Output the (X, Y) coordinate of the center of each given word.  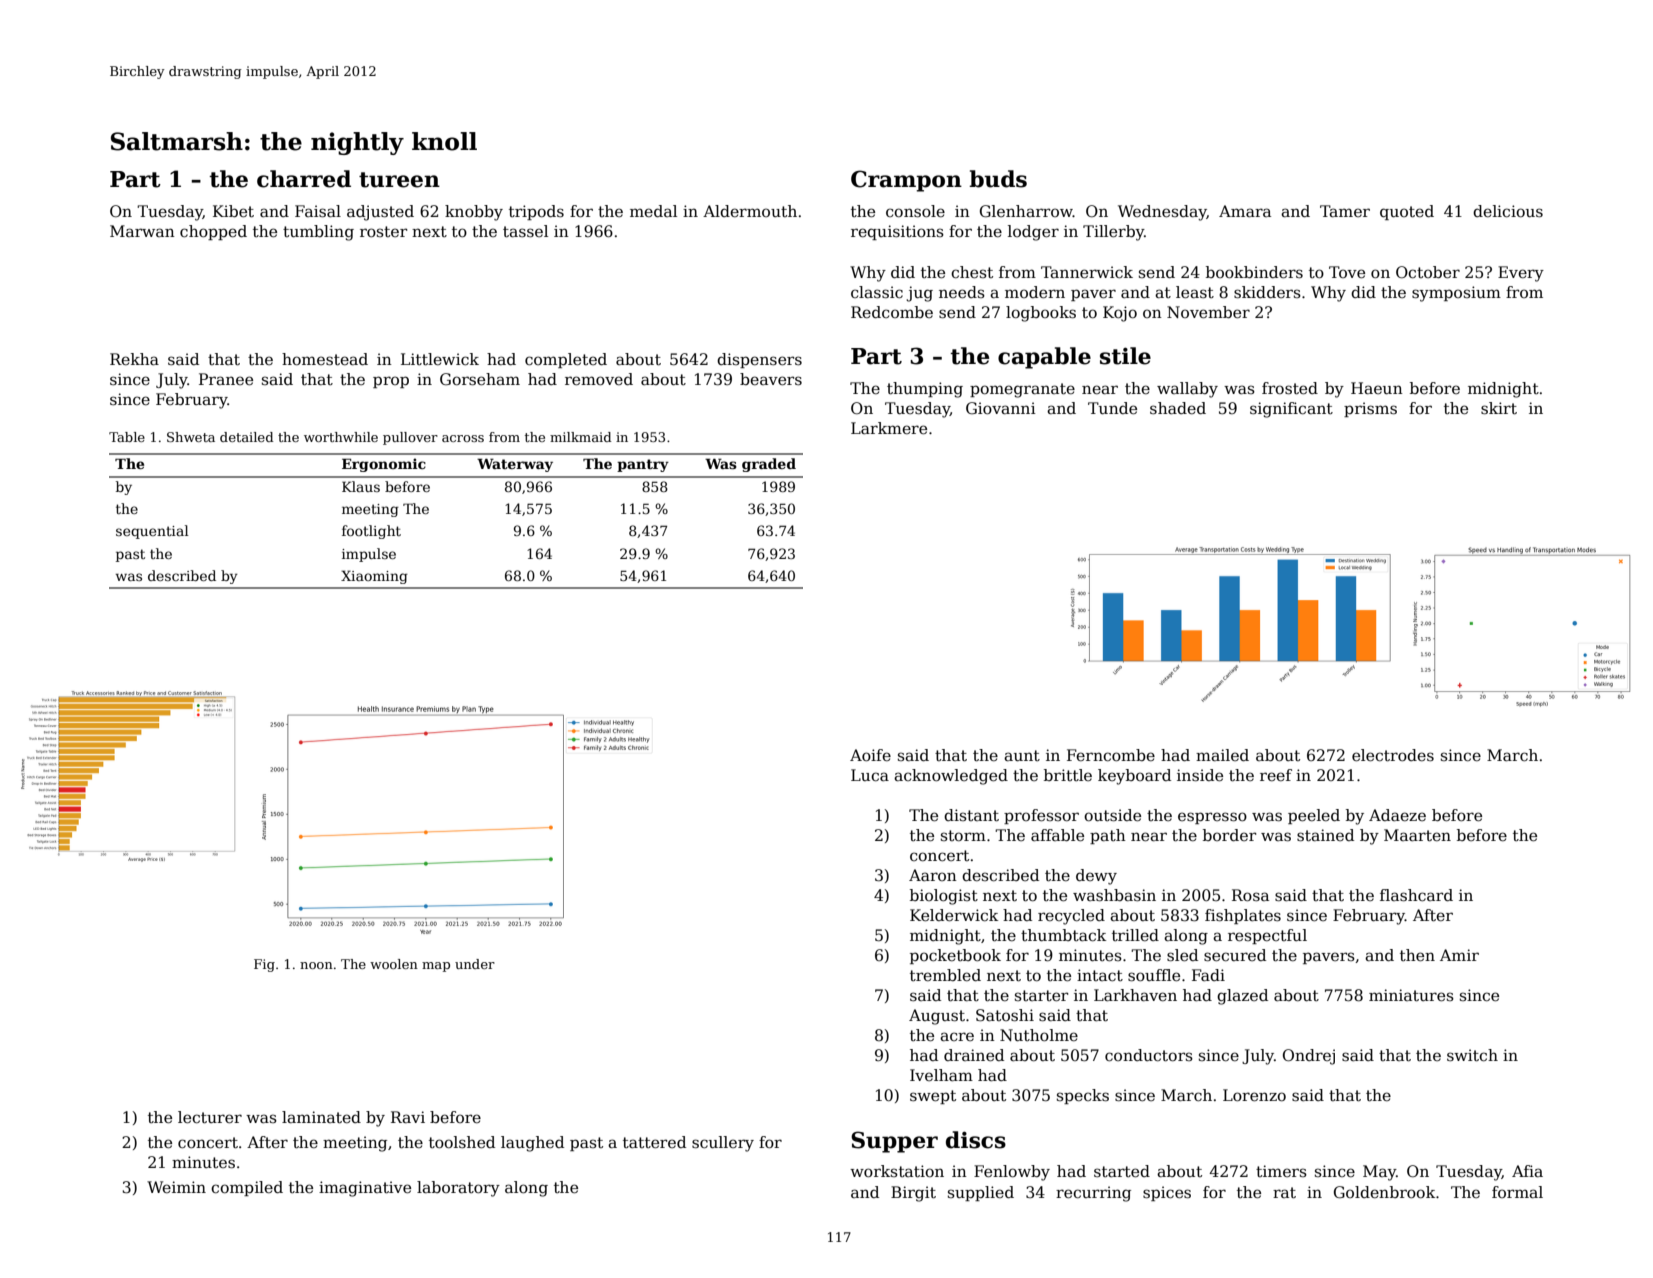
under (475, 964)
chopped (213, 232)
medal (653, 211)
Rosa (1250, 895)
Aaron (933, 875)
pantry (643, 465)
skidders (1267, 292)
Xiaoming (374, 577)
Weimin (176, 1187)
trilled (1135, 935)
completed (566, 360)
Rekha (134, 359)
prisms (1370, 409)
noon (316, 965)
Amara (1245, 211)
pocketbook (955, 956)
